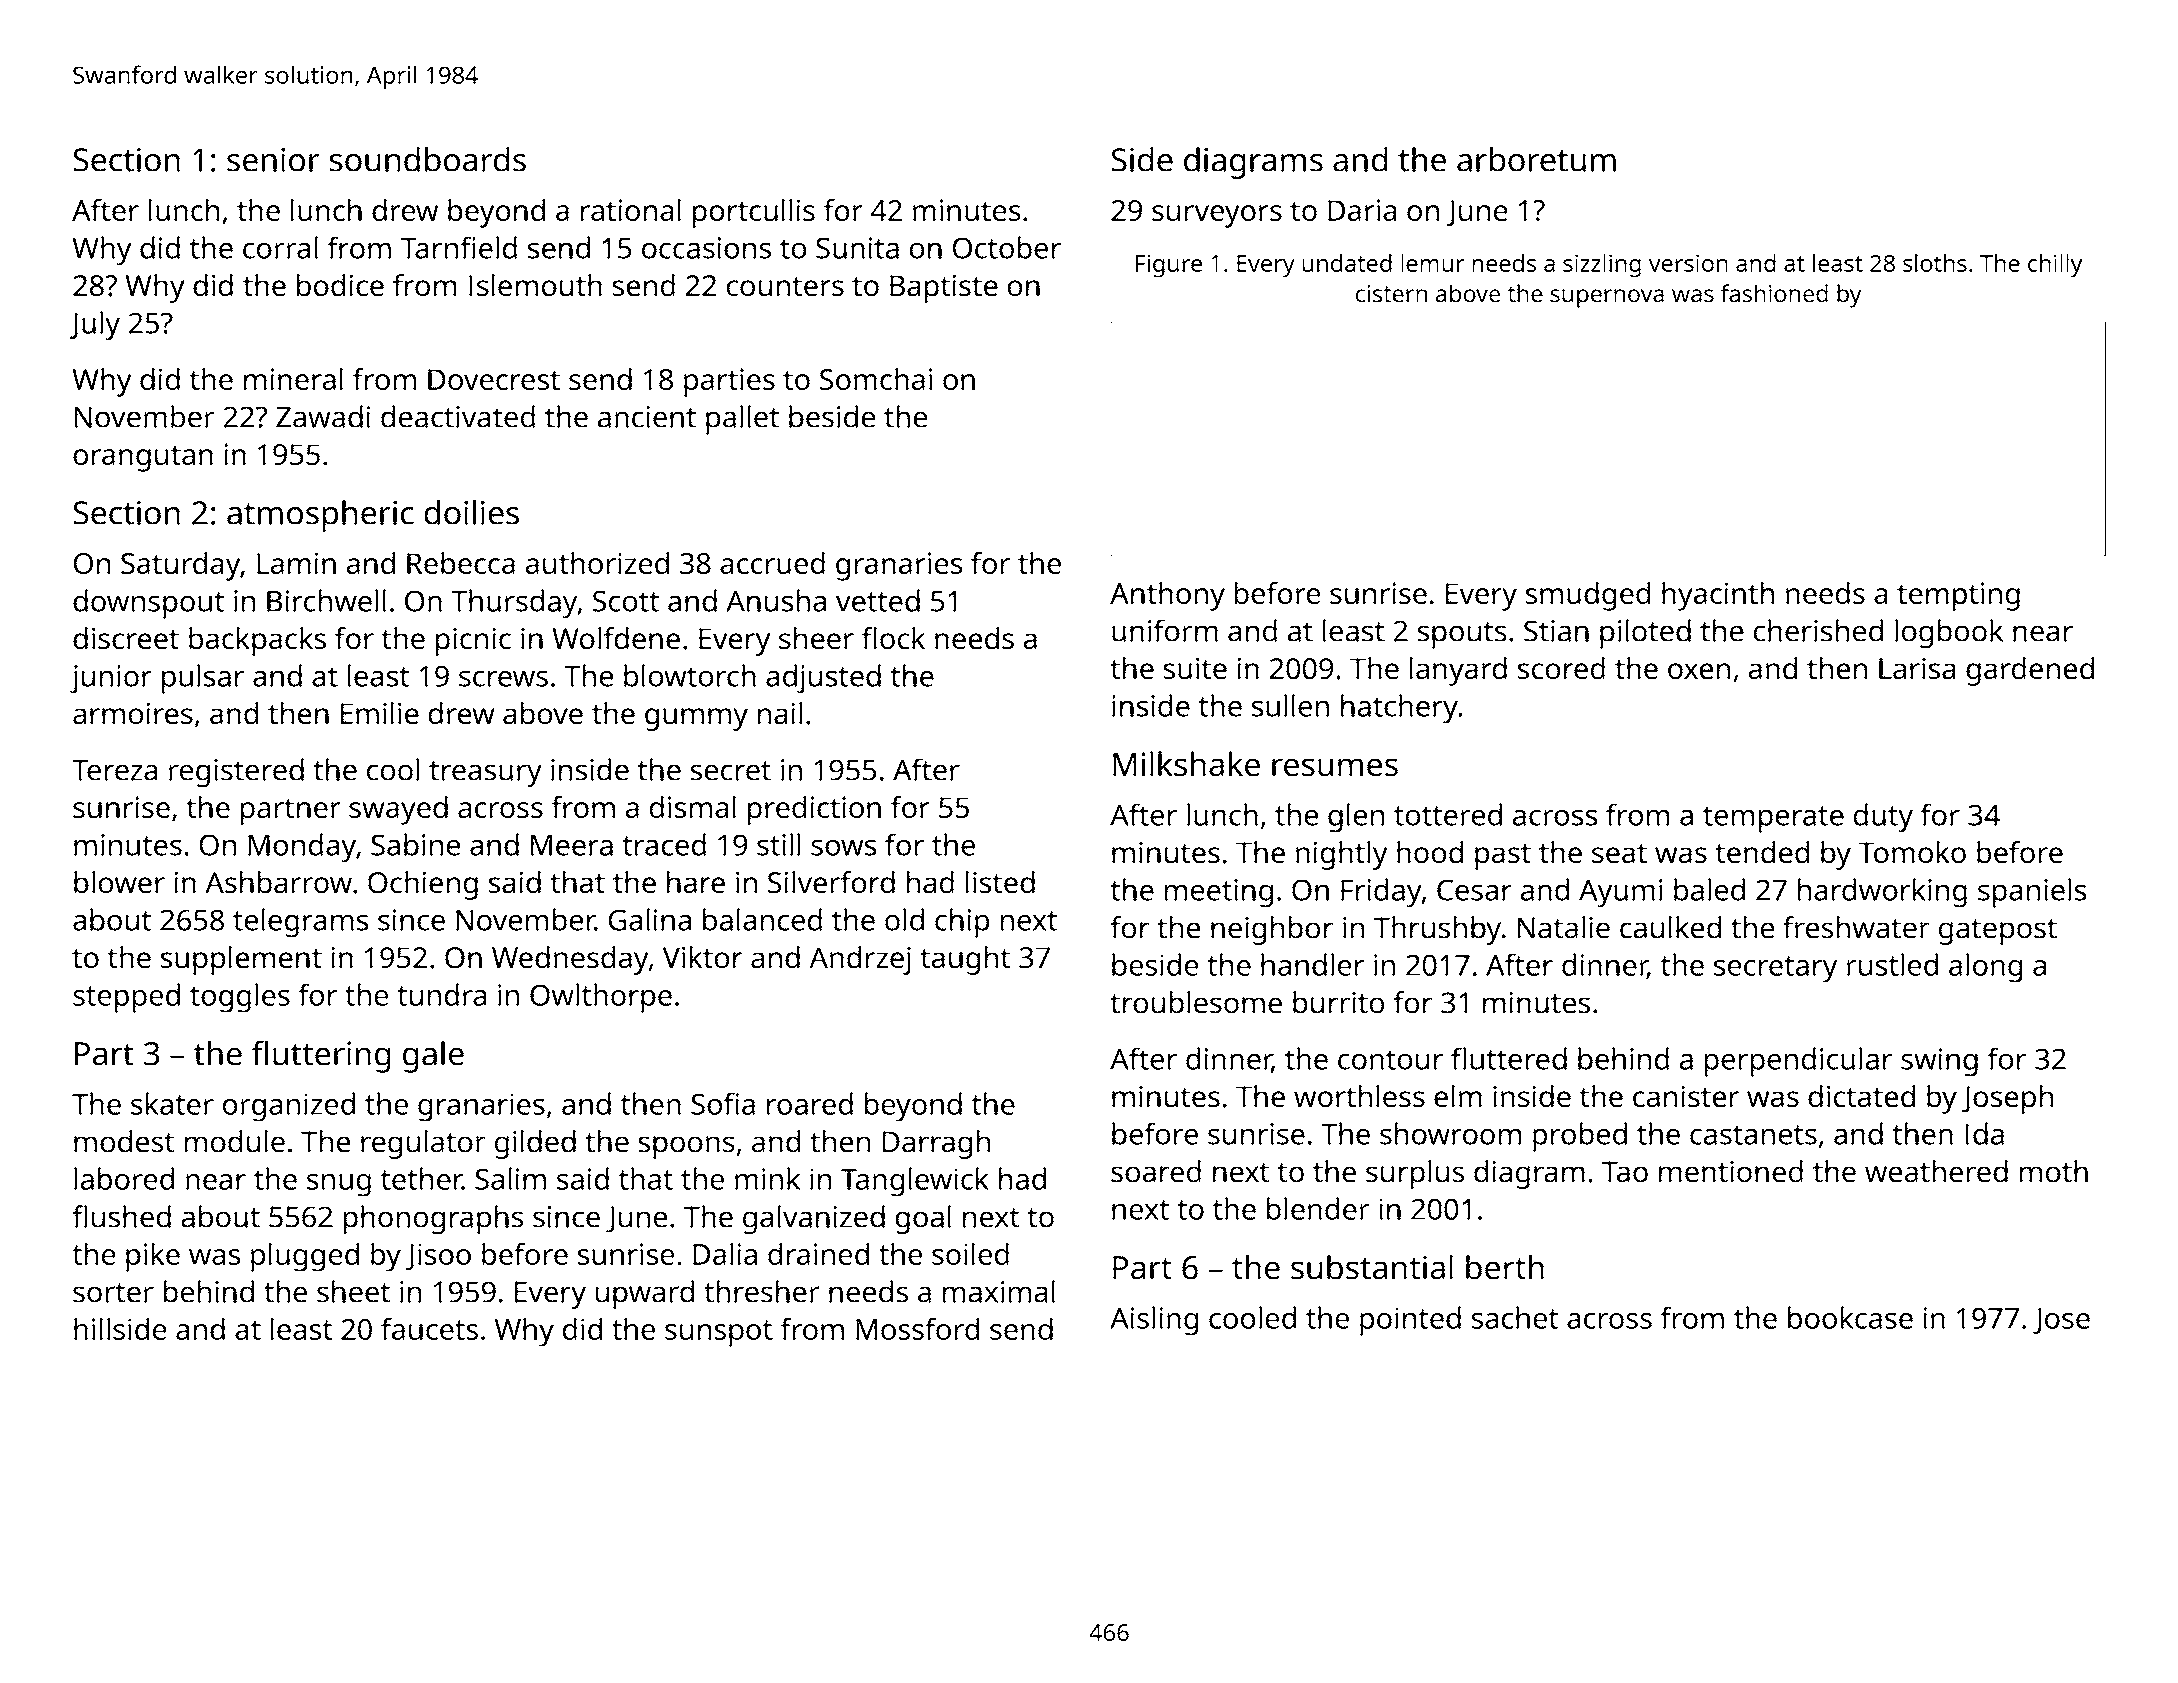 The width and height of the document is (2178, 1683). What do you see at coordinates (1410, 1321) in the document?
I see `pointed` at bounding box center [1410, 1321].
